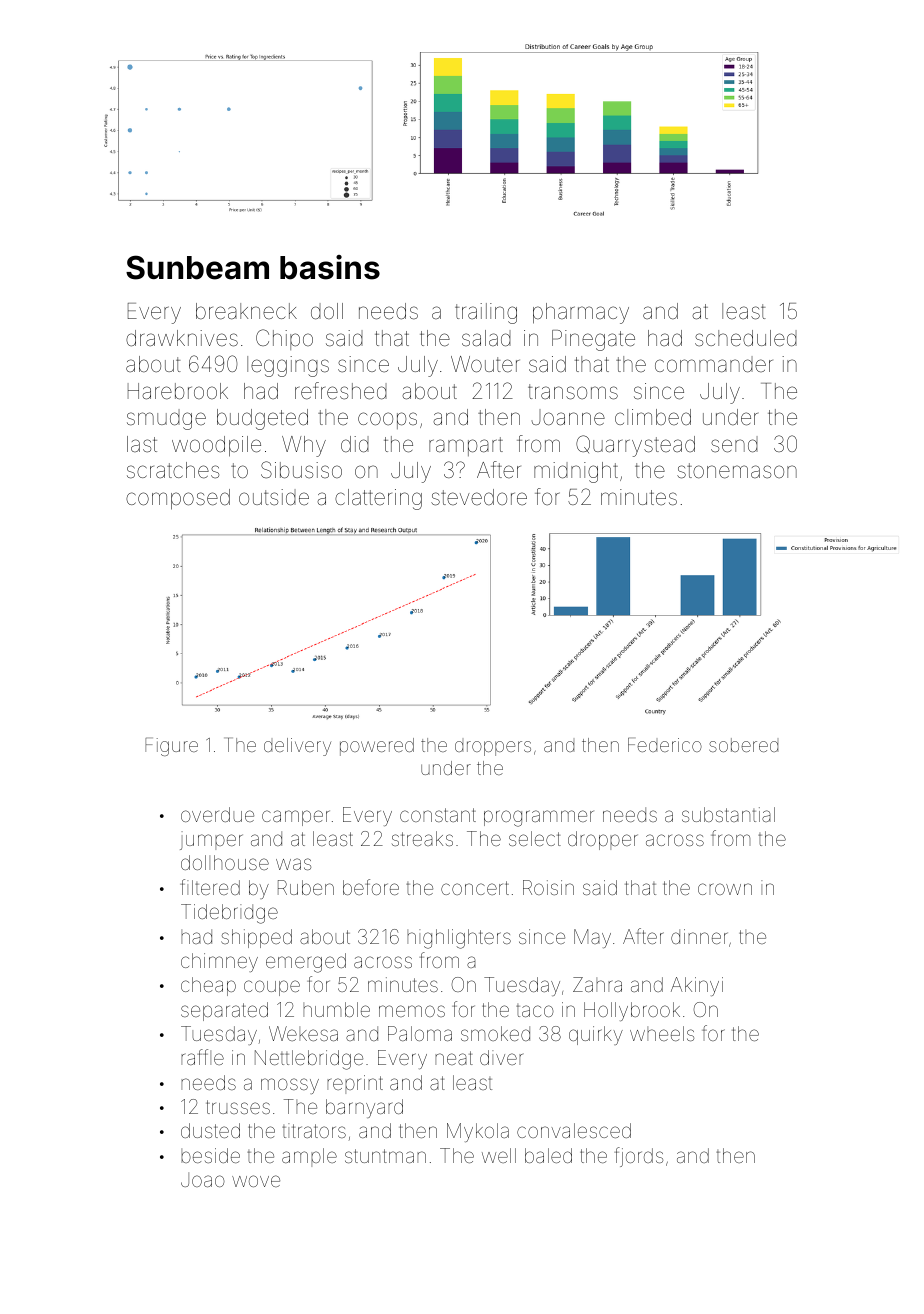 This screenshot has height=1314, width=924. Describe the element at coordinates (737, 471) in the screenshot. I see `stonemason` at that location.
